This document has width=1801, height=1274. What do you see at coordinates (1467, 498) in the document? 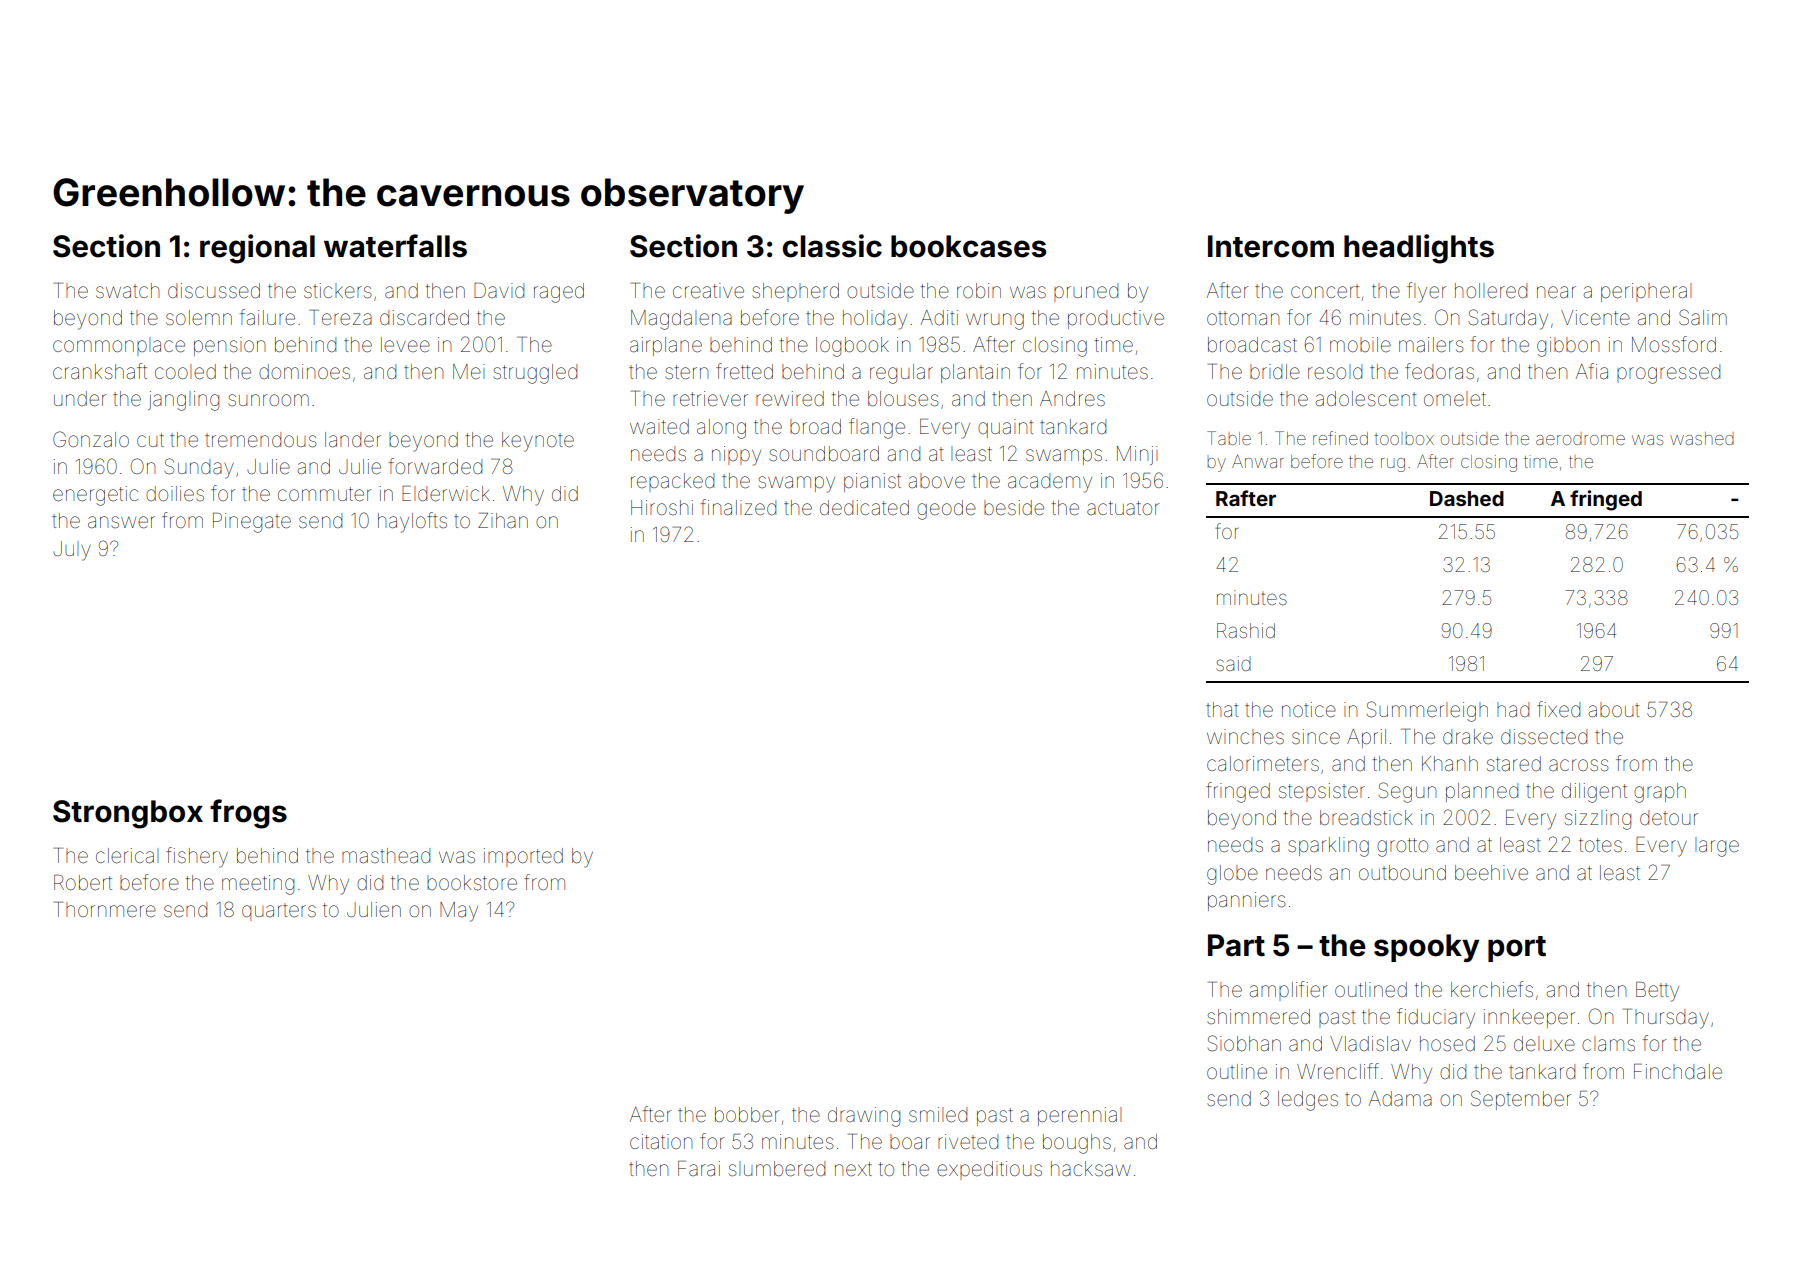
I see `Dashed` at bounding box center [1467, 498].
